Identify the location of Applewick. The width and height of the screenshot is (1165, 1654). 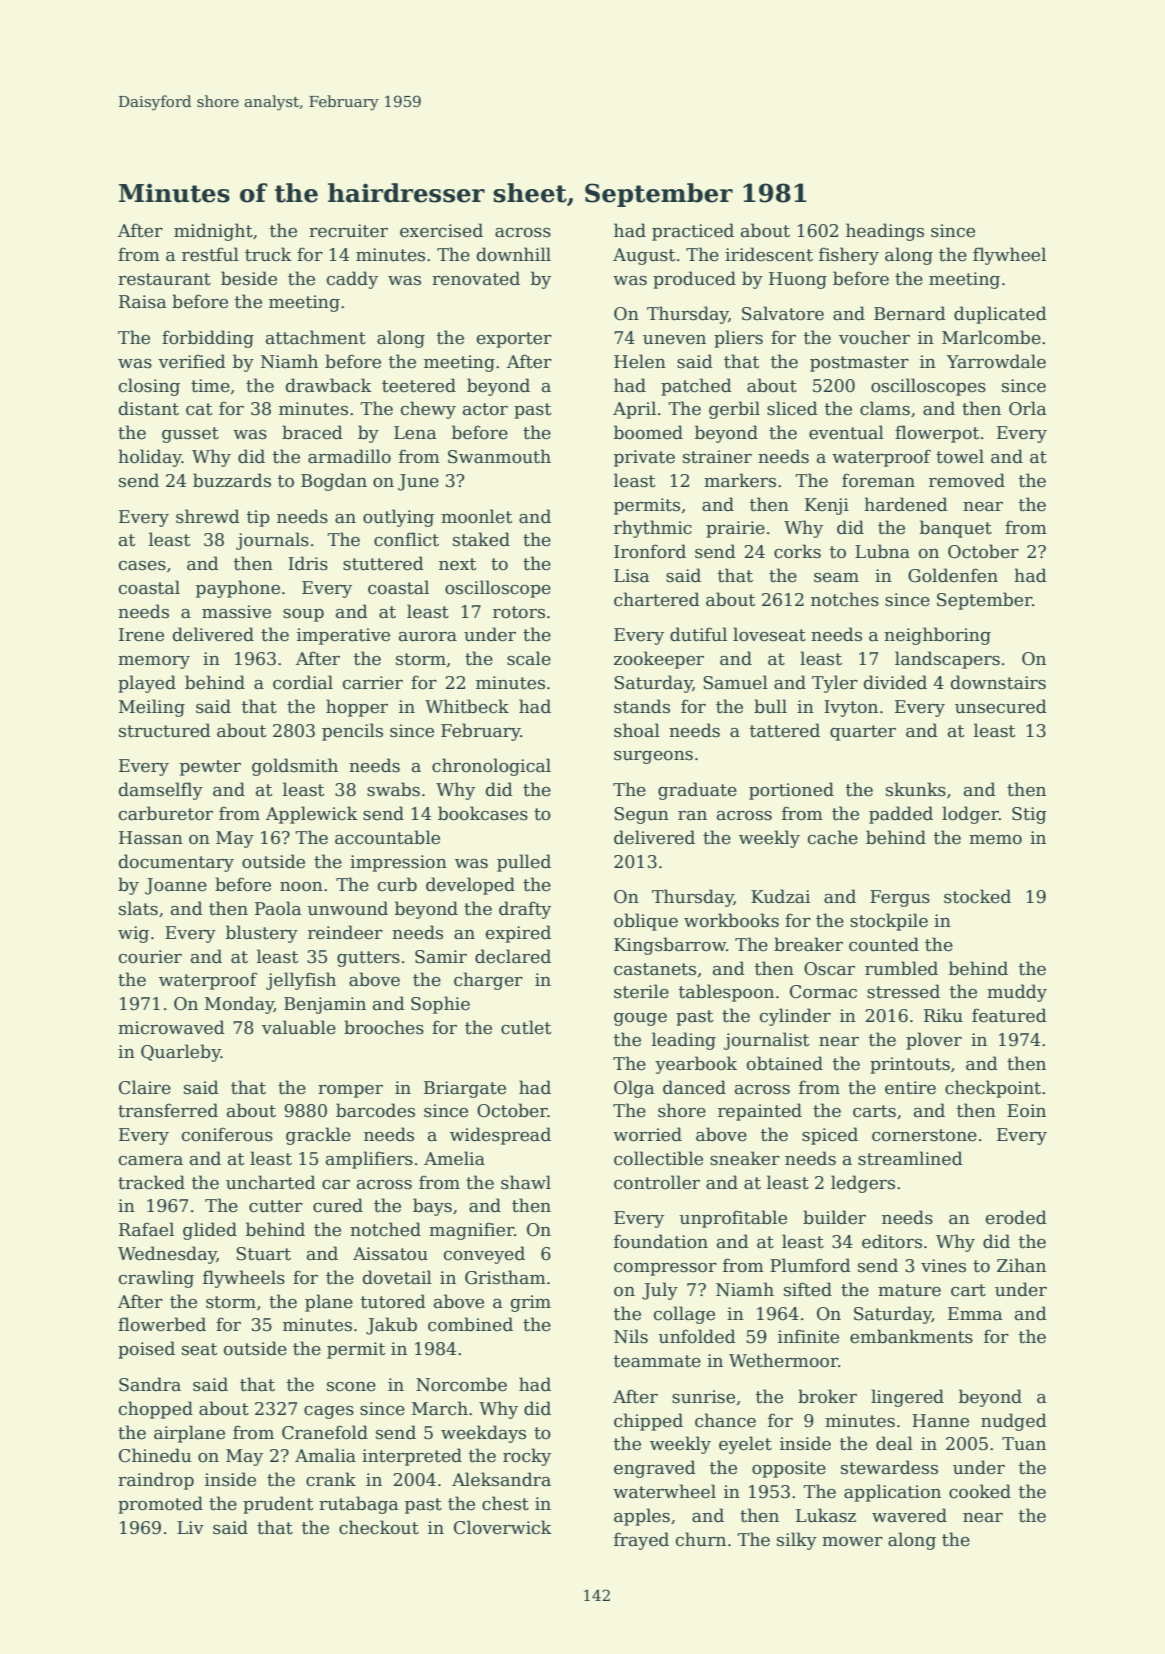
(312, 815).
